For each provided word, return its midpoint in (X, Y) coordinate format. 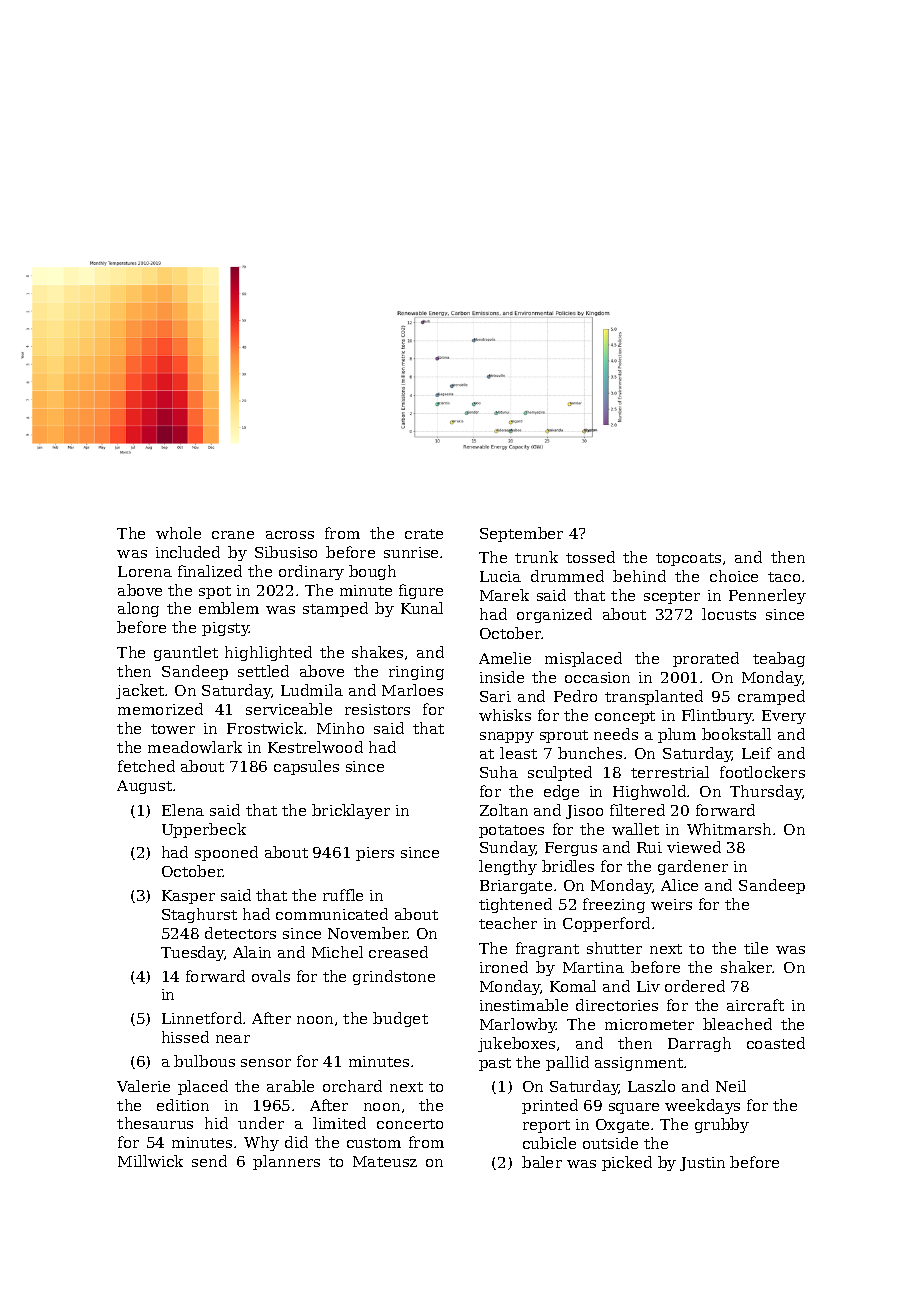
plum (677, 735)
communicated (332, 914)
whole (178, 533)
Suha (499, 772)
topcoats (688, 559)
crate (424, 534)
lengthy (508, 867)
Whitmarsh (729, 829)
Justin (702, 1164)
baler (542, 1162)
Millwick (150, 1161)
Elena (183, 810)
